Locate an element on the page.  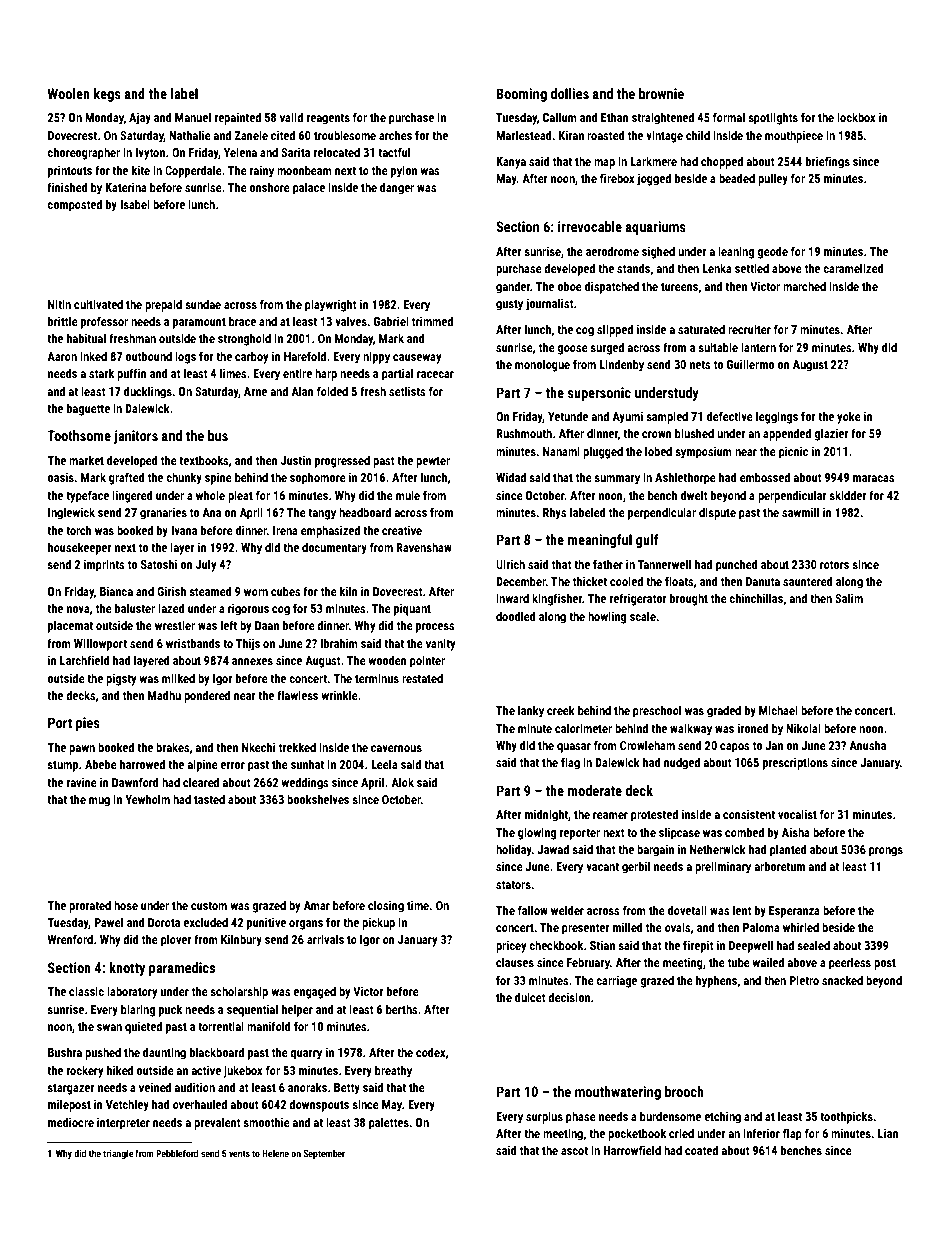
kite is located at coordinates (141, 170).
